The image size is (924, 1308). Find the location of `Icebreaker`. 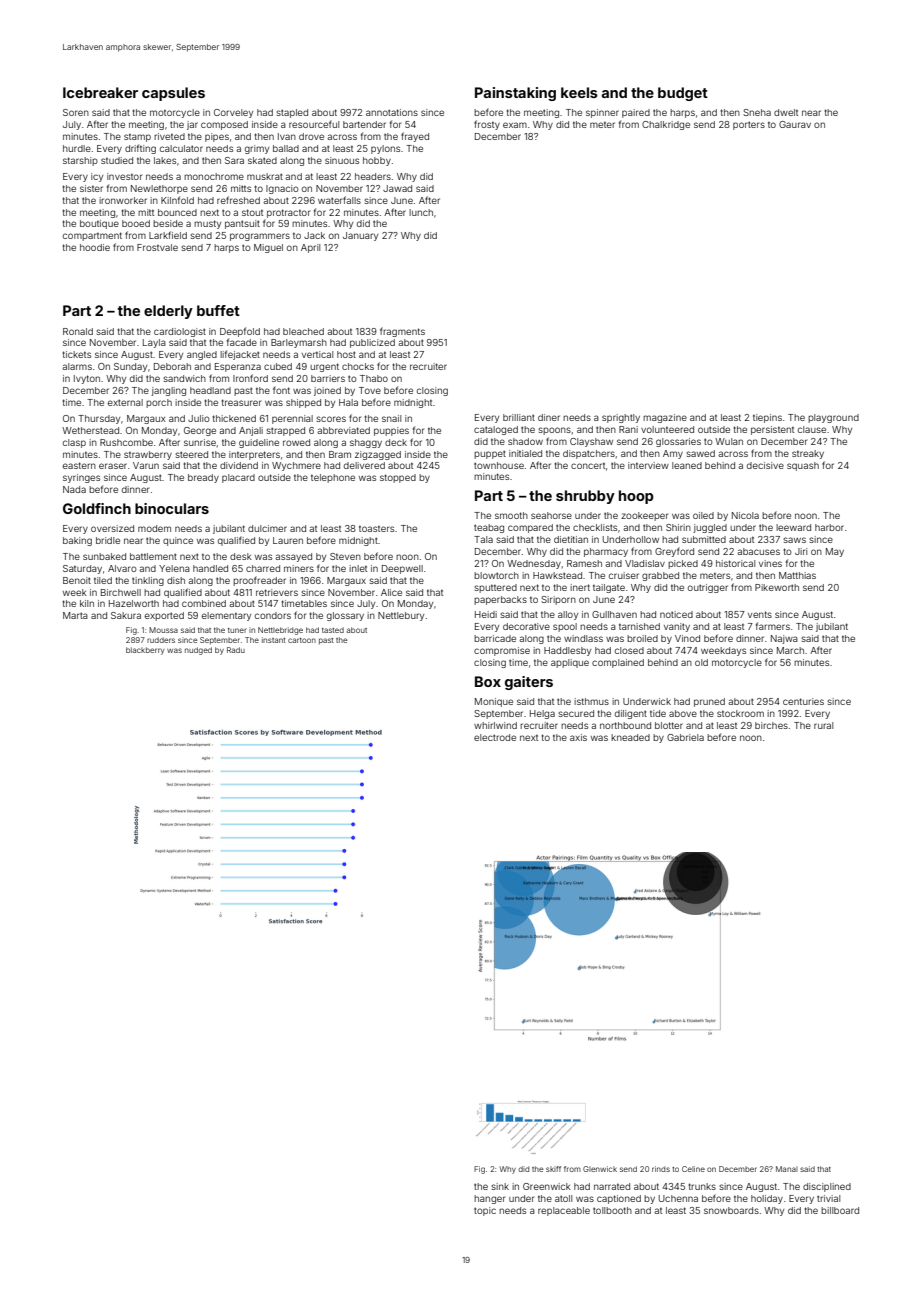

Icebreaker is located at coordinates (100, 92).
